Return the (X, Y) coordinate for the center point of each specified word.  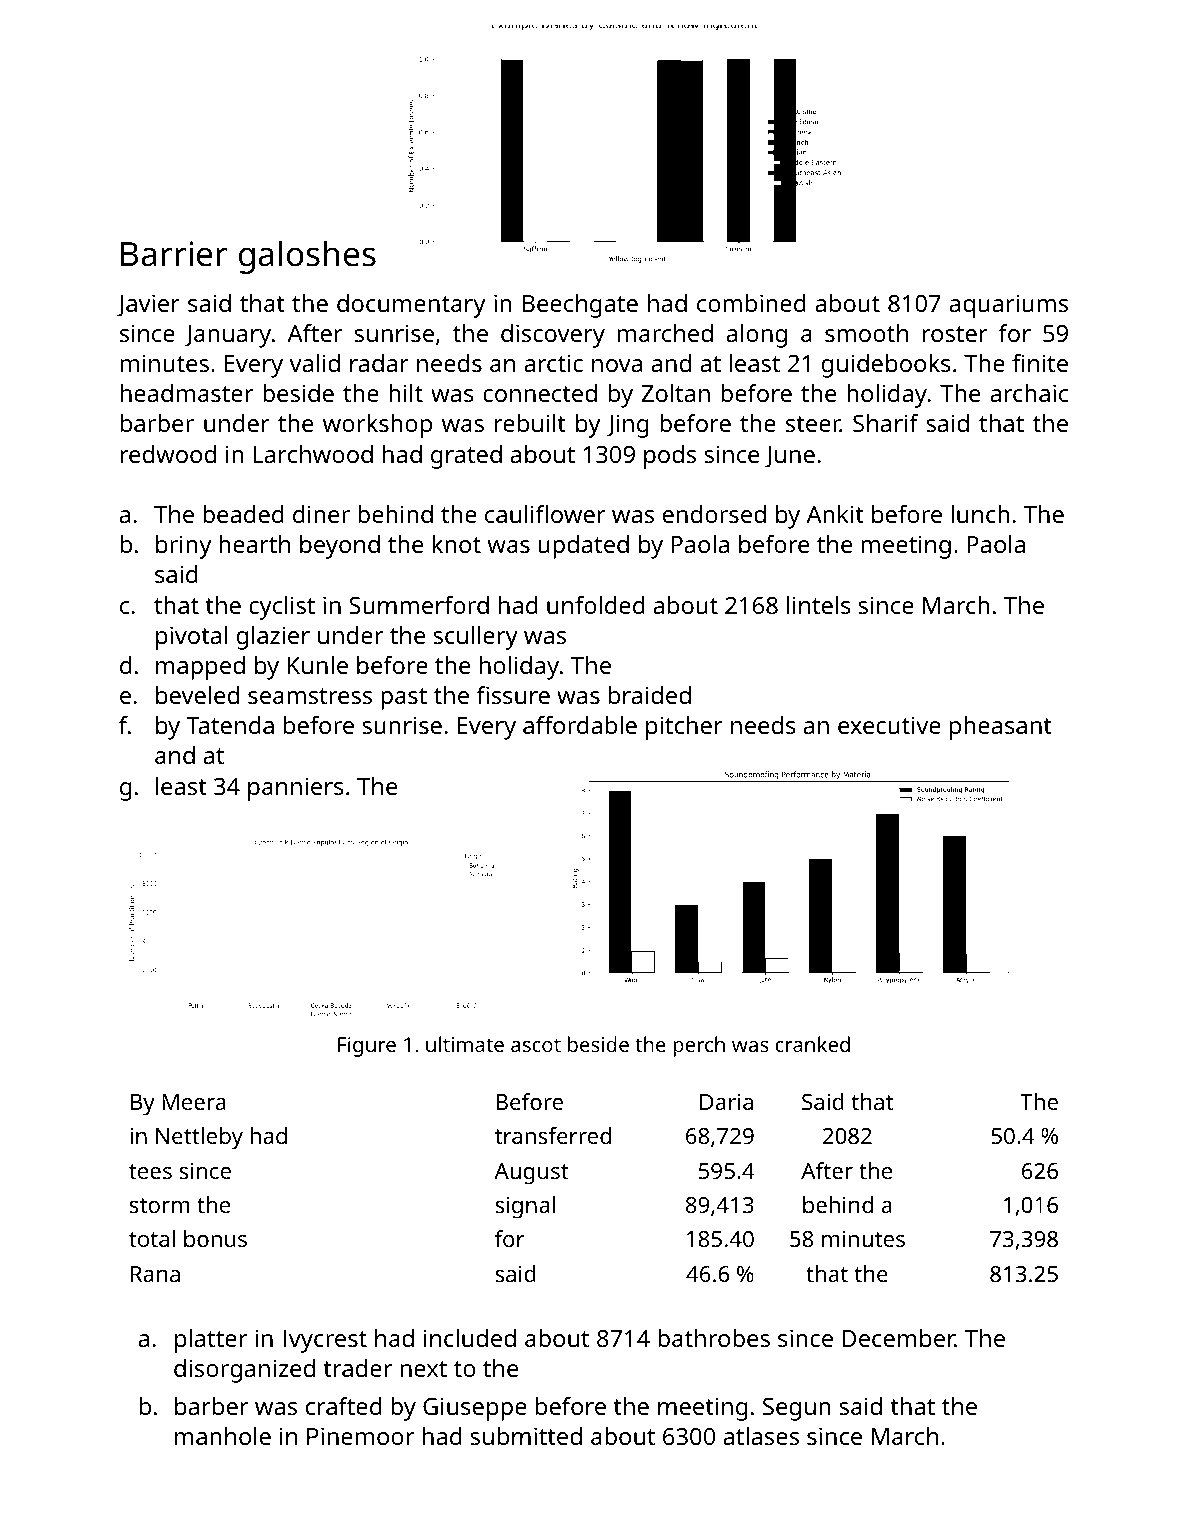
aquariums (1009, 306)
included (470, 1338)
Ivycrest (325, 1341)
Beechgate (580, 306)
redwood (168, 454)
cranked (812, 1044)
